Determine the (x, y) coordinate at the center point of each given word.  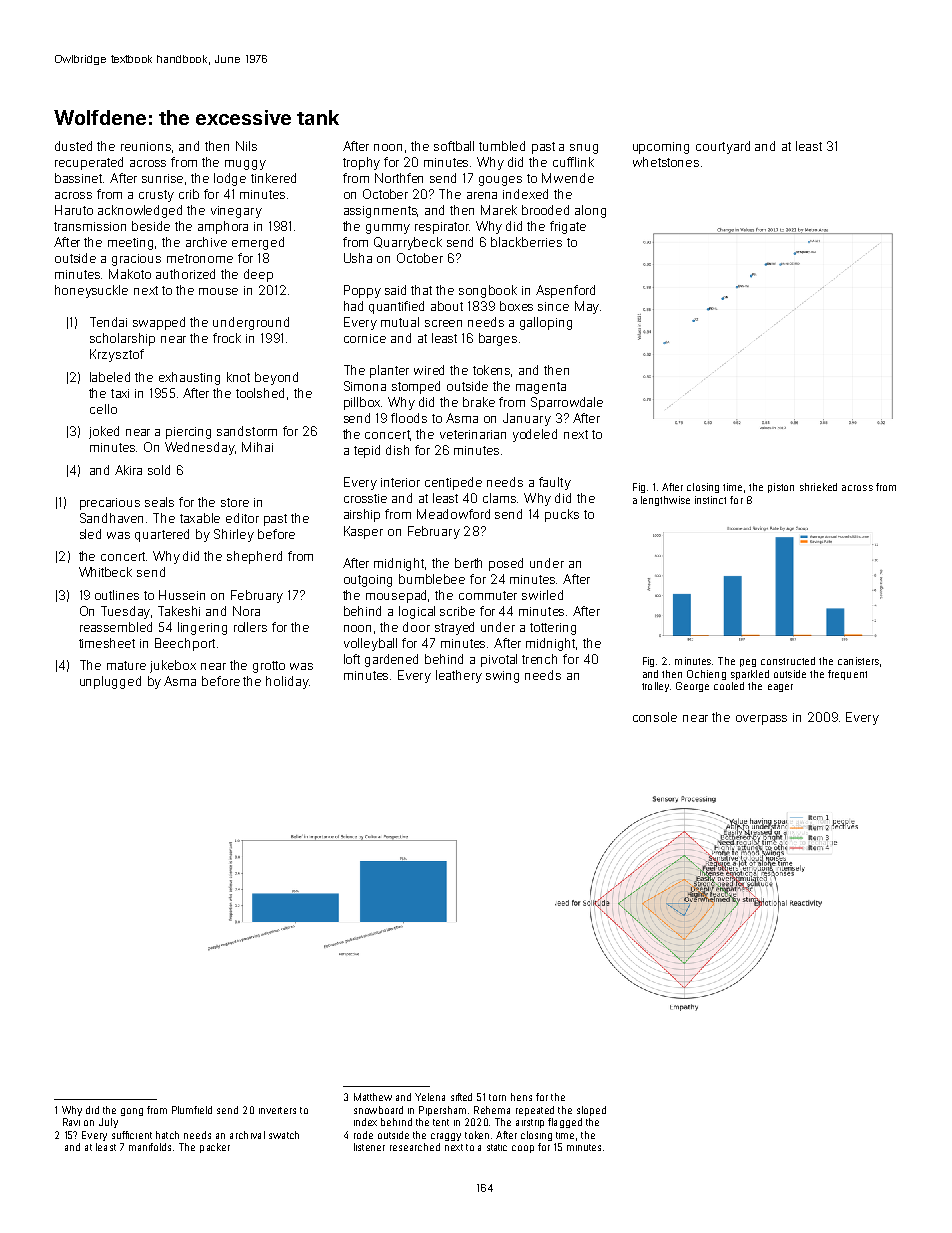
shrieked (818, 487)
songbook (488, 291)
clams (499, 498)
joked (104, 432)
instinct (710, 500)
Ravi (71, 1122)
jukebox (173, 666)
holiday (287, 682)
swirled (542, 595)
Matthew (373, 1097)
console (655, 717)
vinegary (236, 212)
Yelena (430, 1097)
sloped (591, 1111)
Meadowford (453, 514)
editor (242, 518)
